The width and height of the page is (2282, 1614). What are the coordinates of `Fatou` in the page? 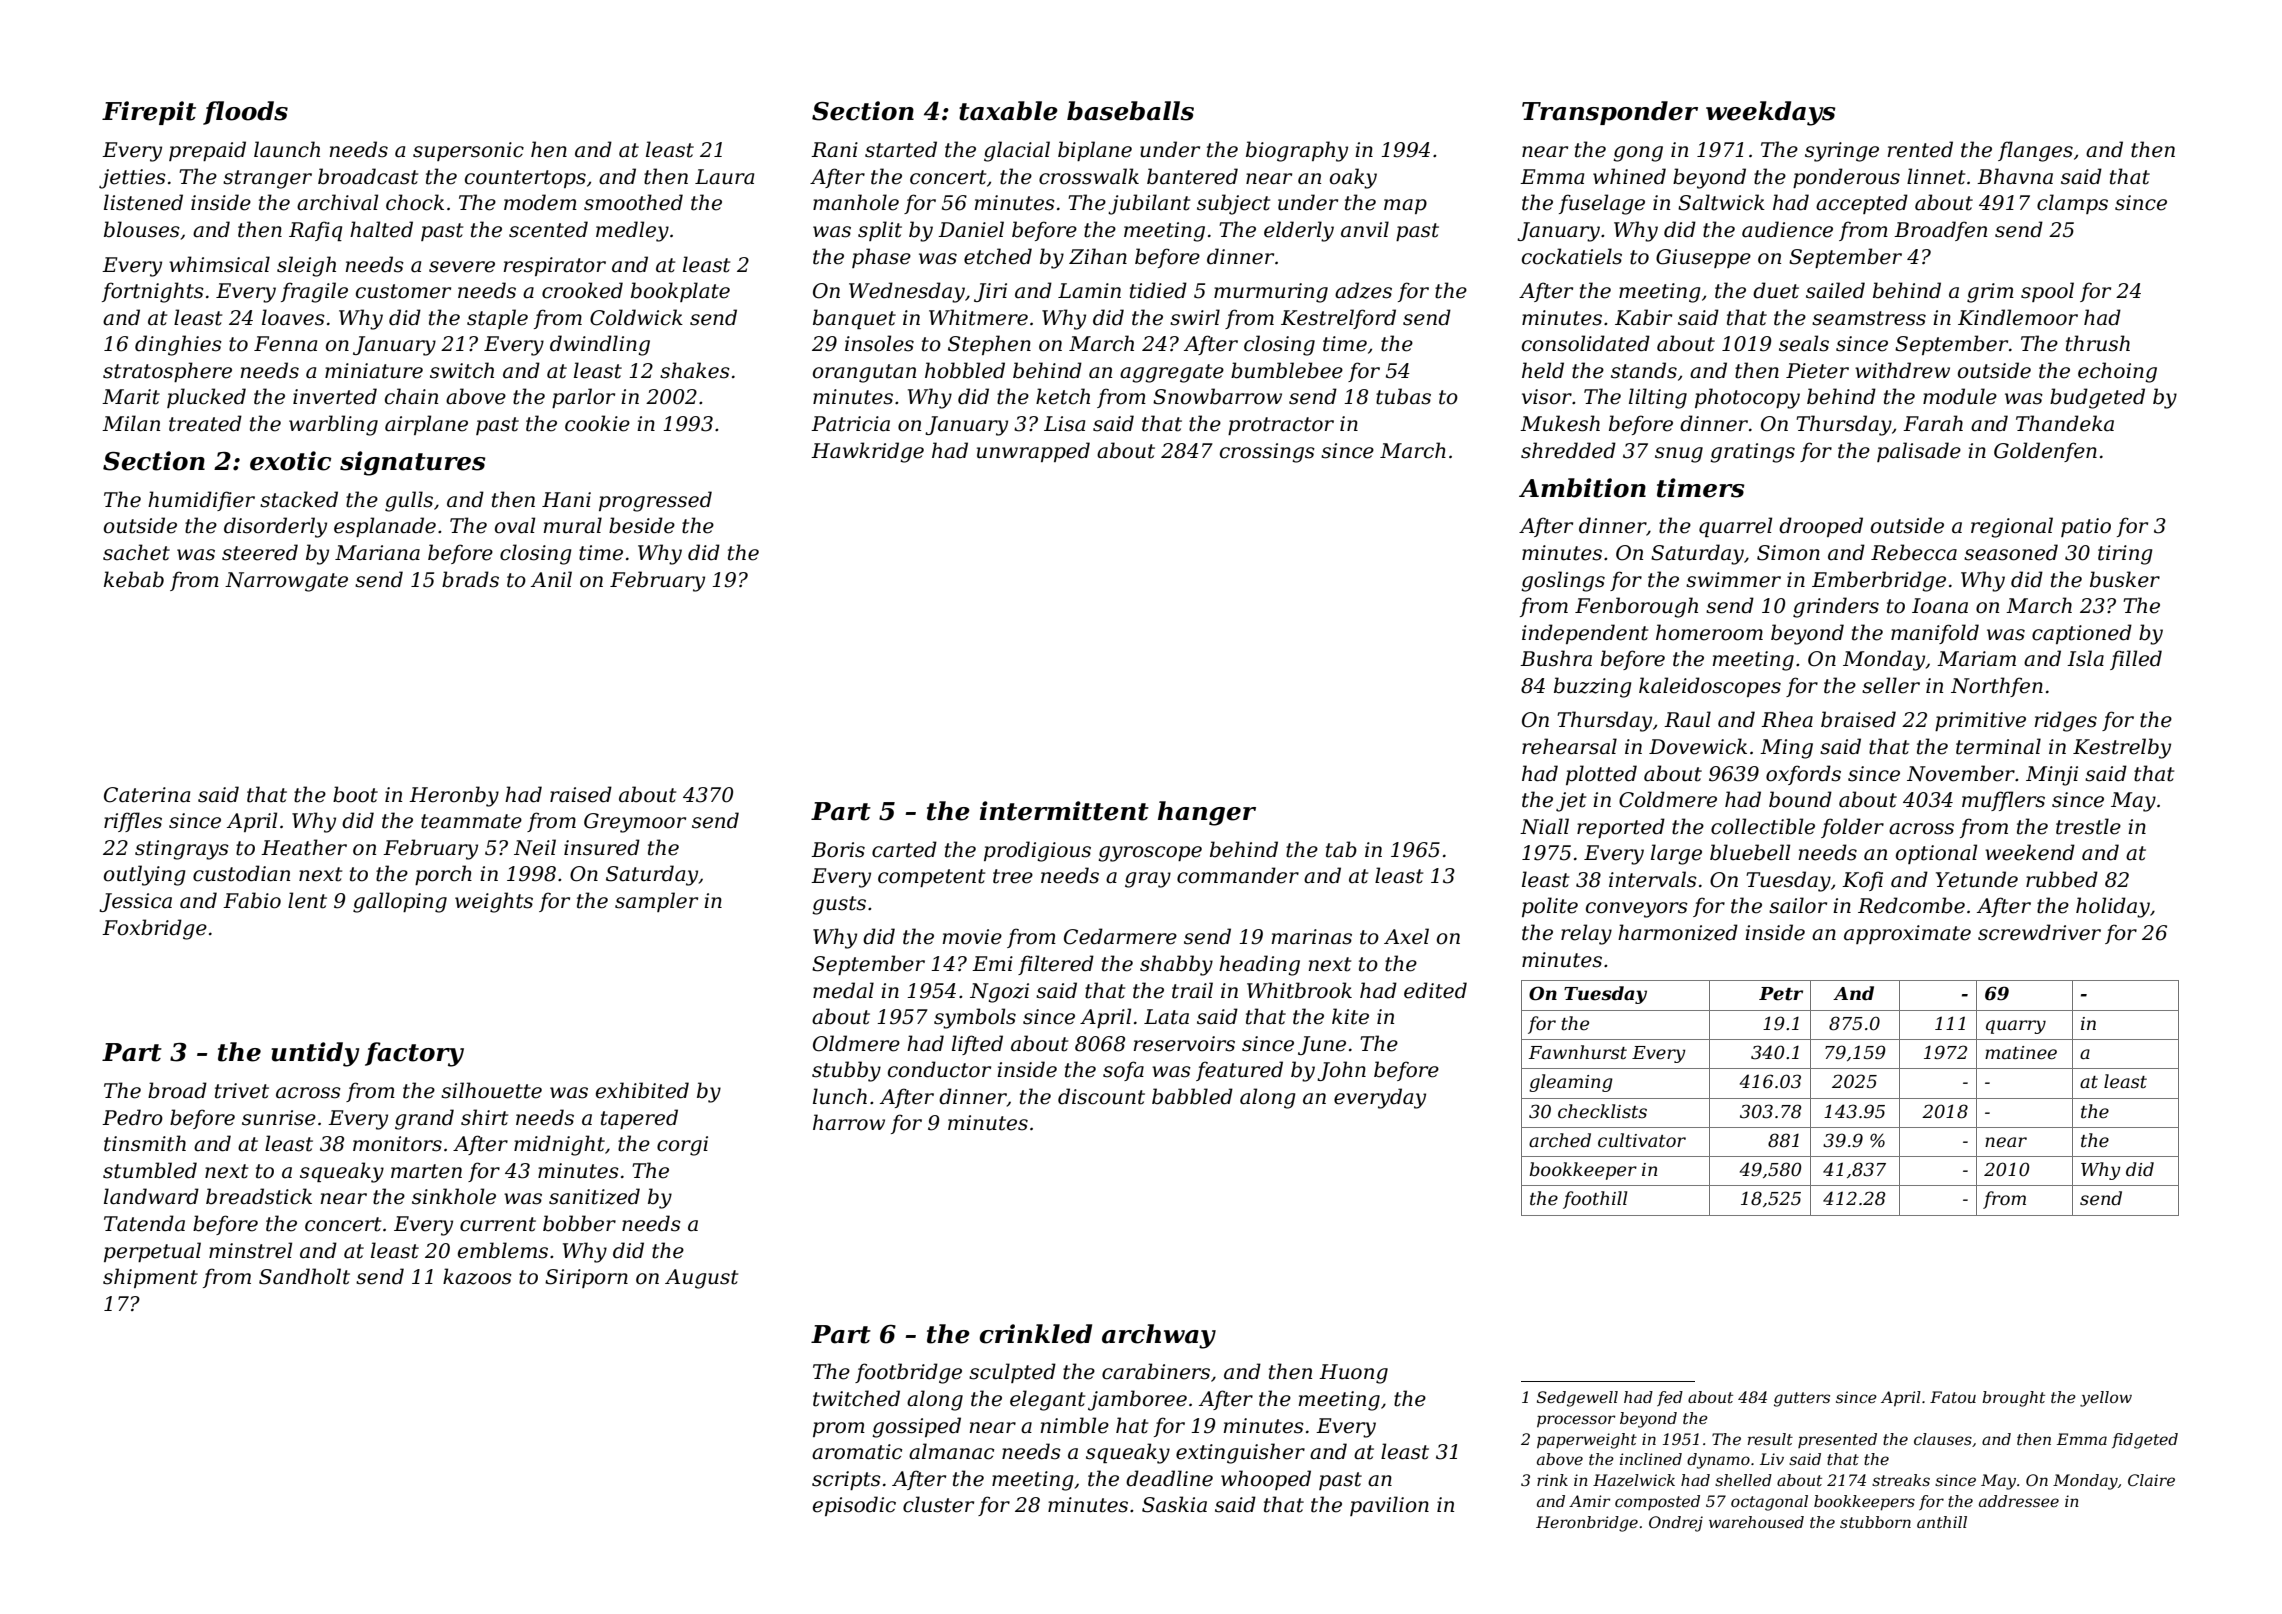 It's located at (1953, 1397).
